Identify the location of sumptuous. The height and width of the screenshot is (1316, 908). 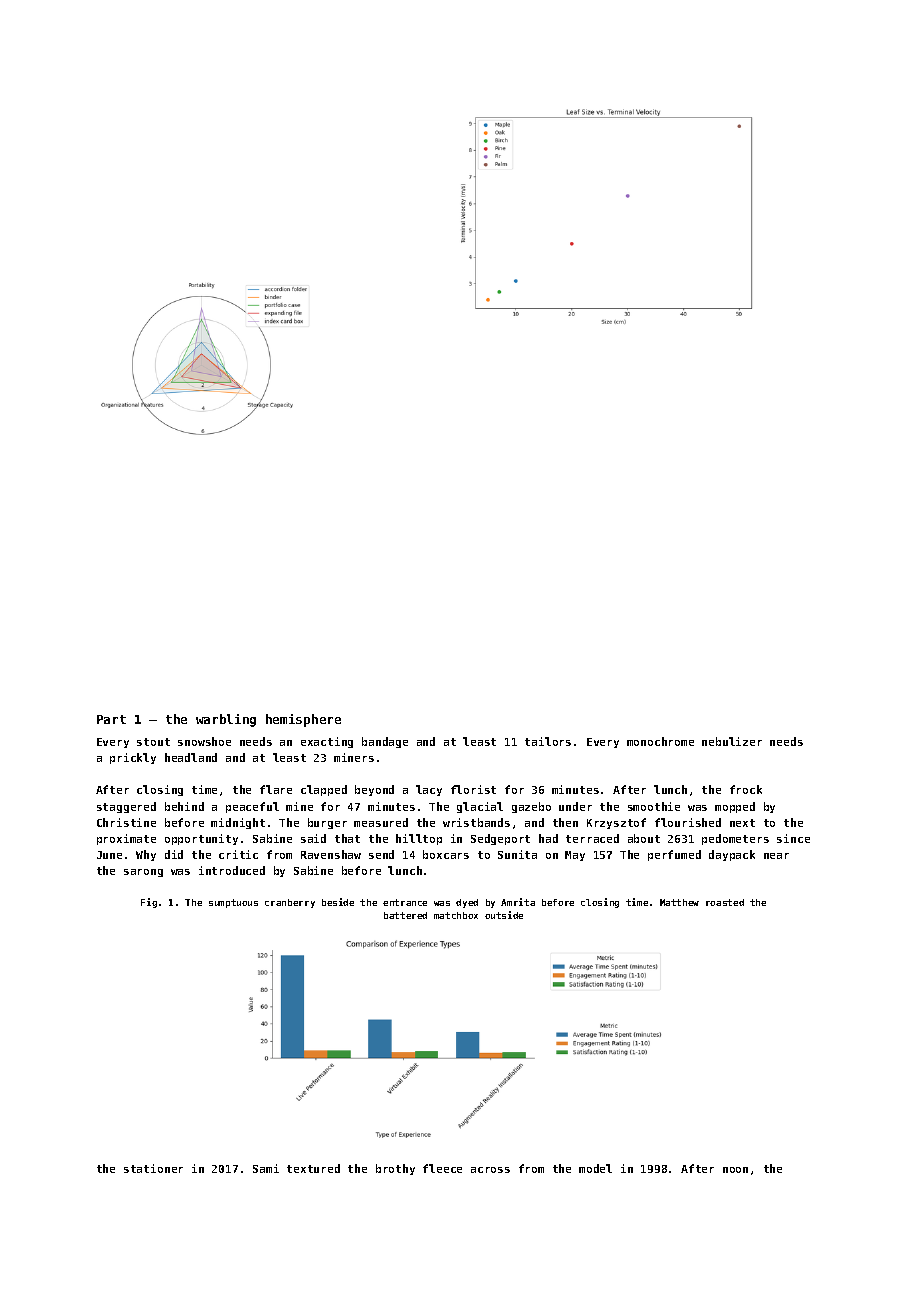
(233, 903).
